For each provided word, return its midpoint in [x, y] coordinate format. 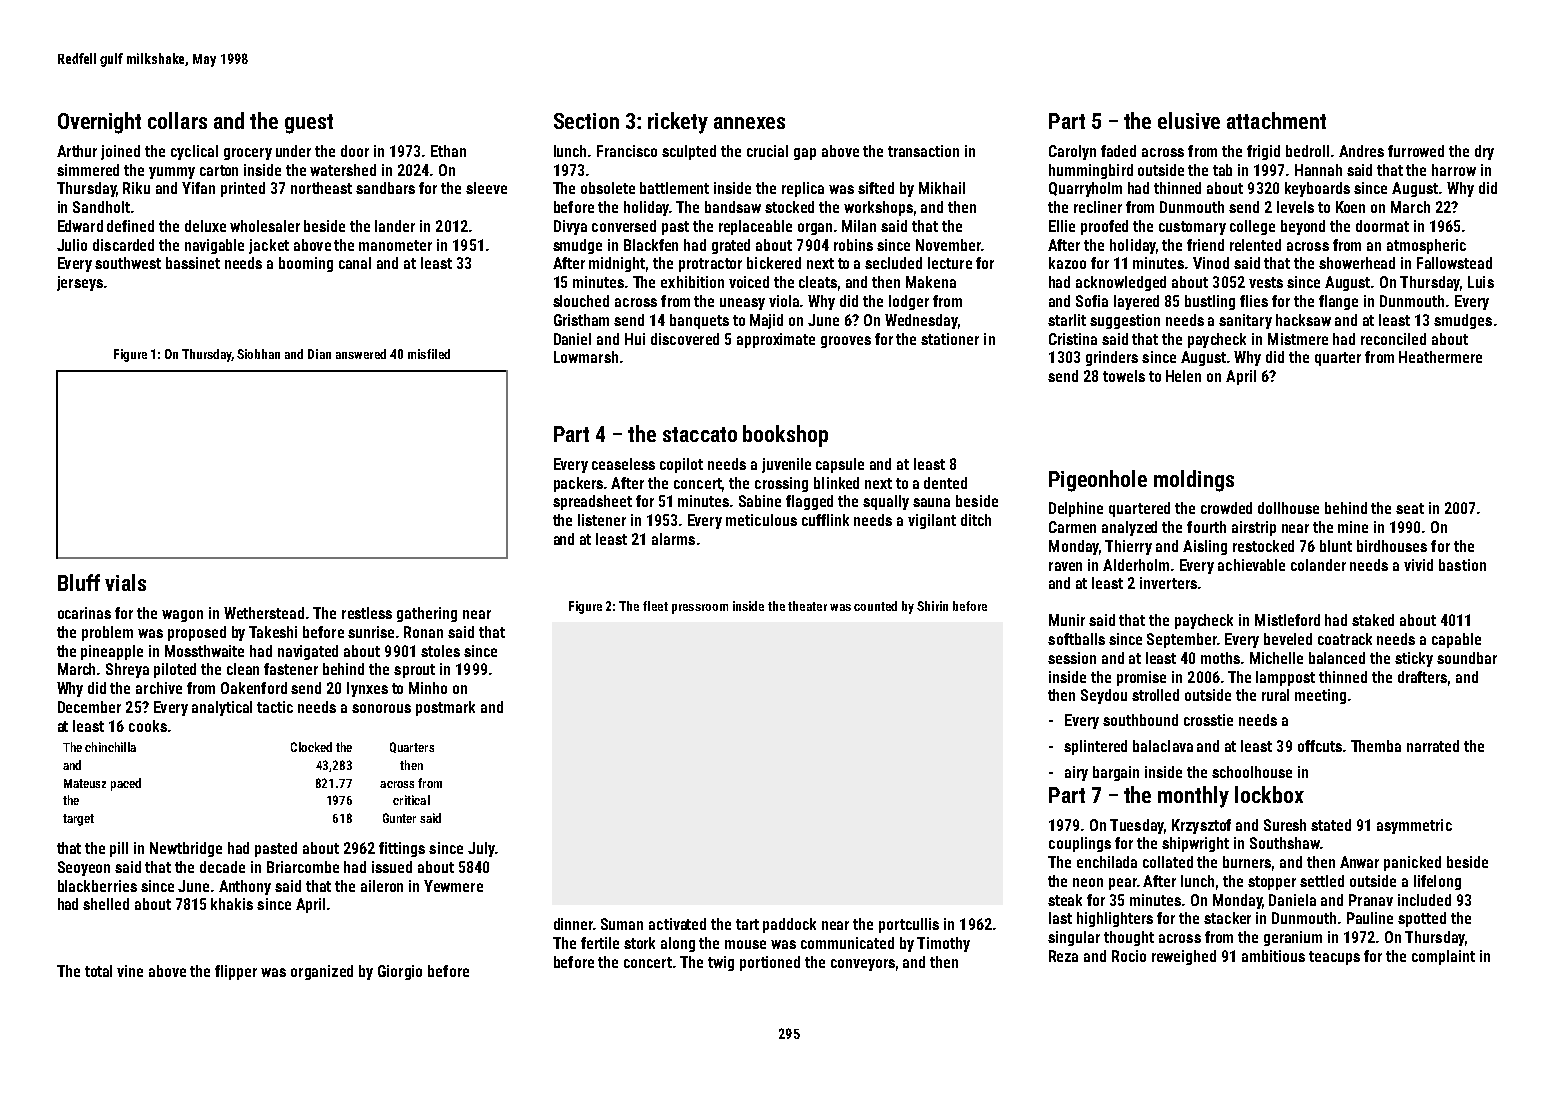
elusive [1189, 120]
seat [1410, 508]
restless [367, 613]
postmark [445, 708]
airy [1076, 773]
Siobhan [258, 354]
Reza [1063, 956]
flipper [236, 972]
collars [177, 120]
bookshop [785, 436]
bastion [1462, 565]
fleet [655, 606]
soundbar [1467, 658]
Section [586, 121]
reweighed [1184, 957]
